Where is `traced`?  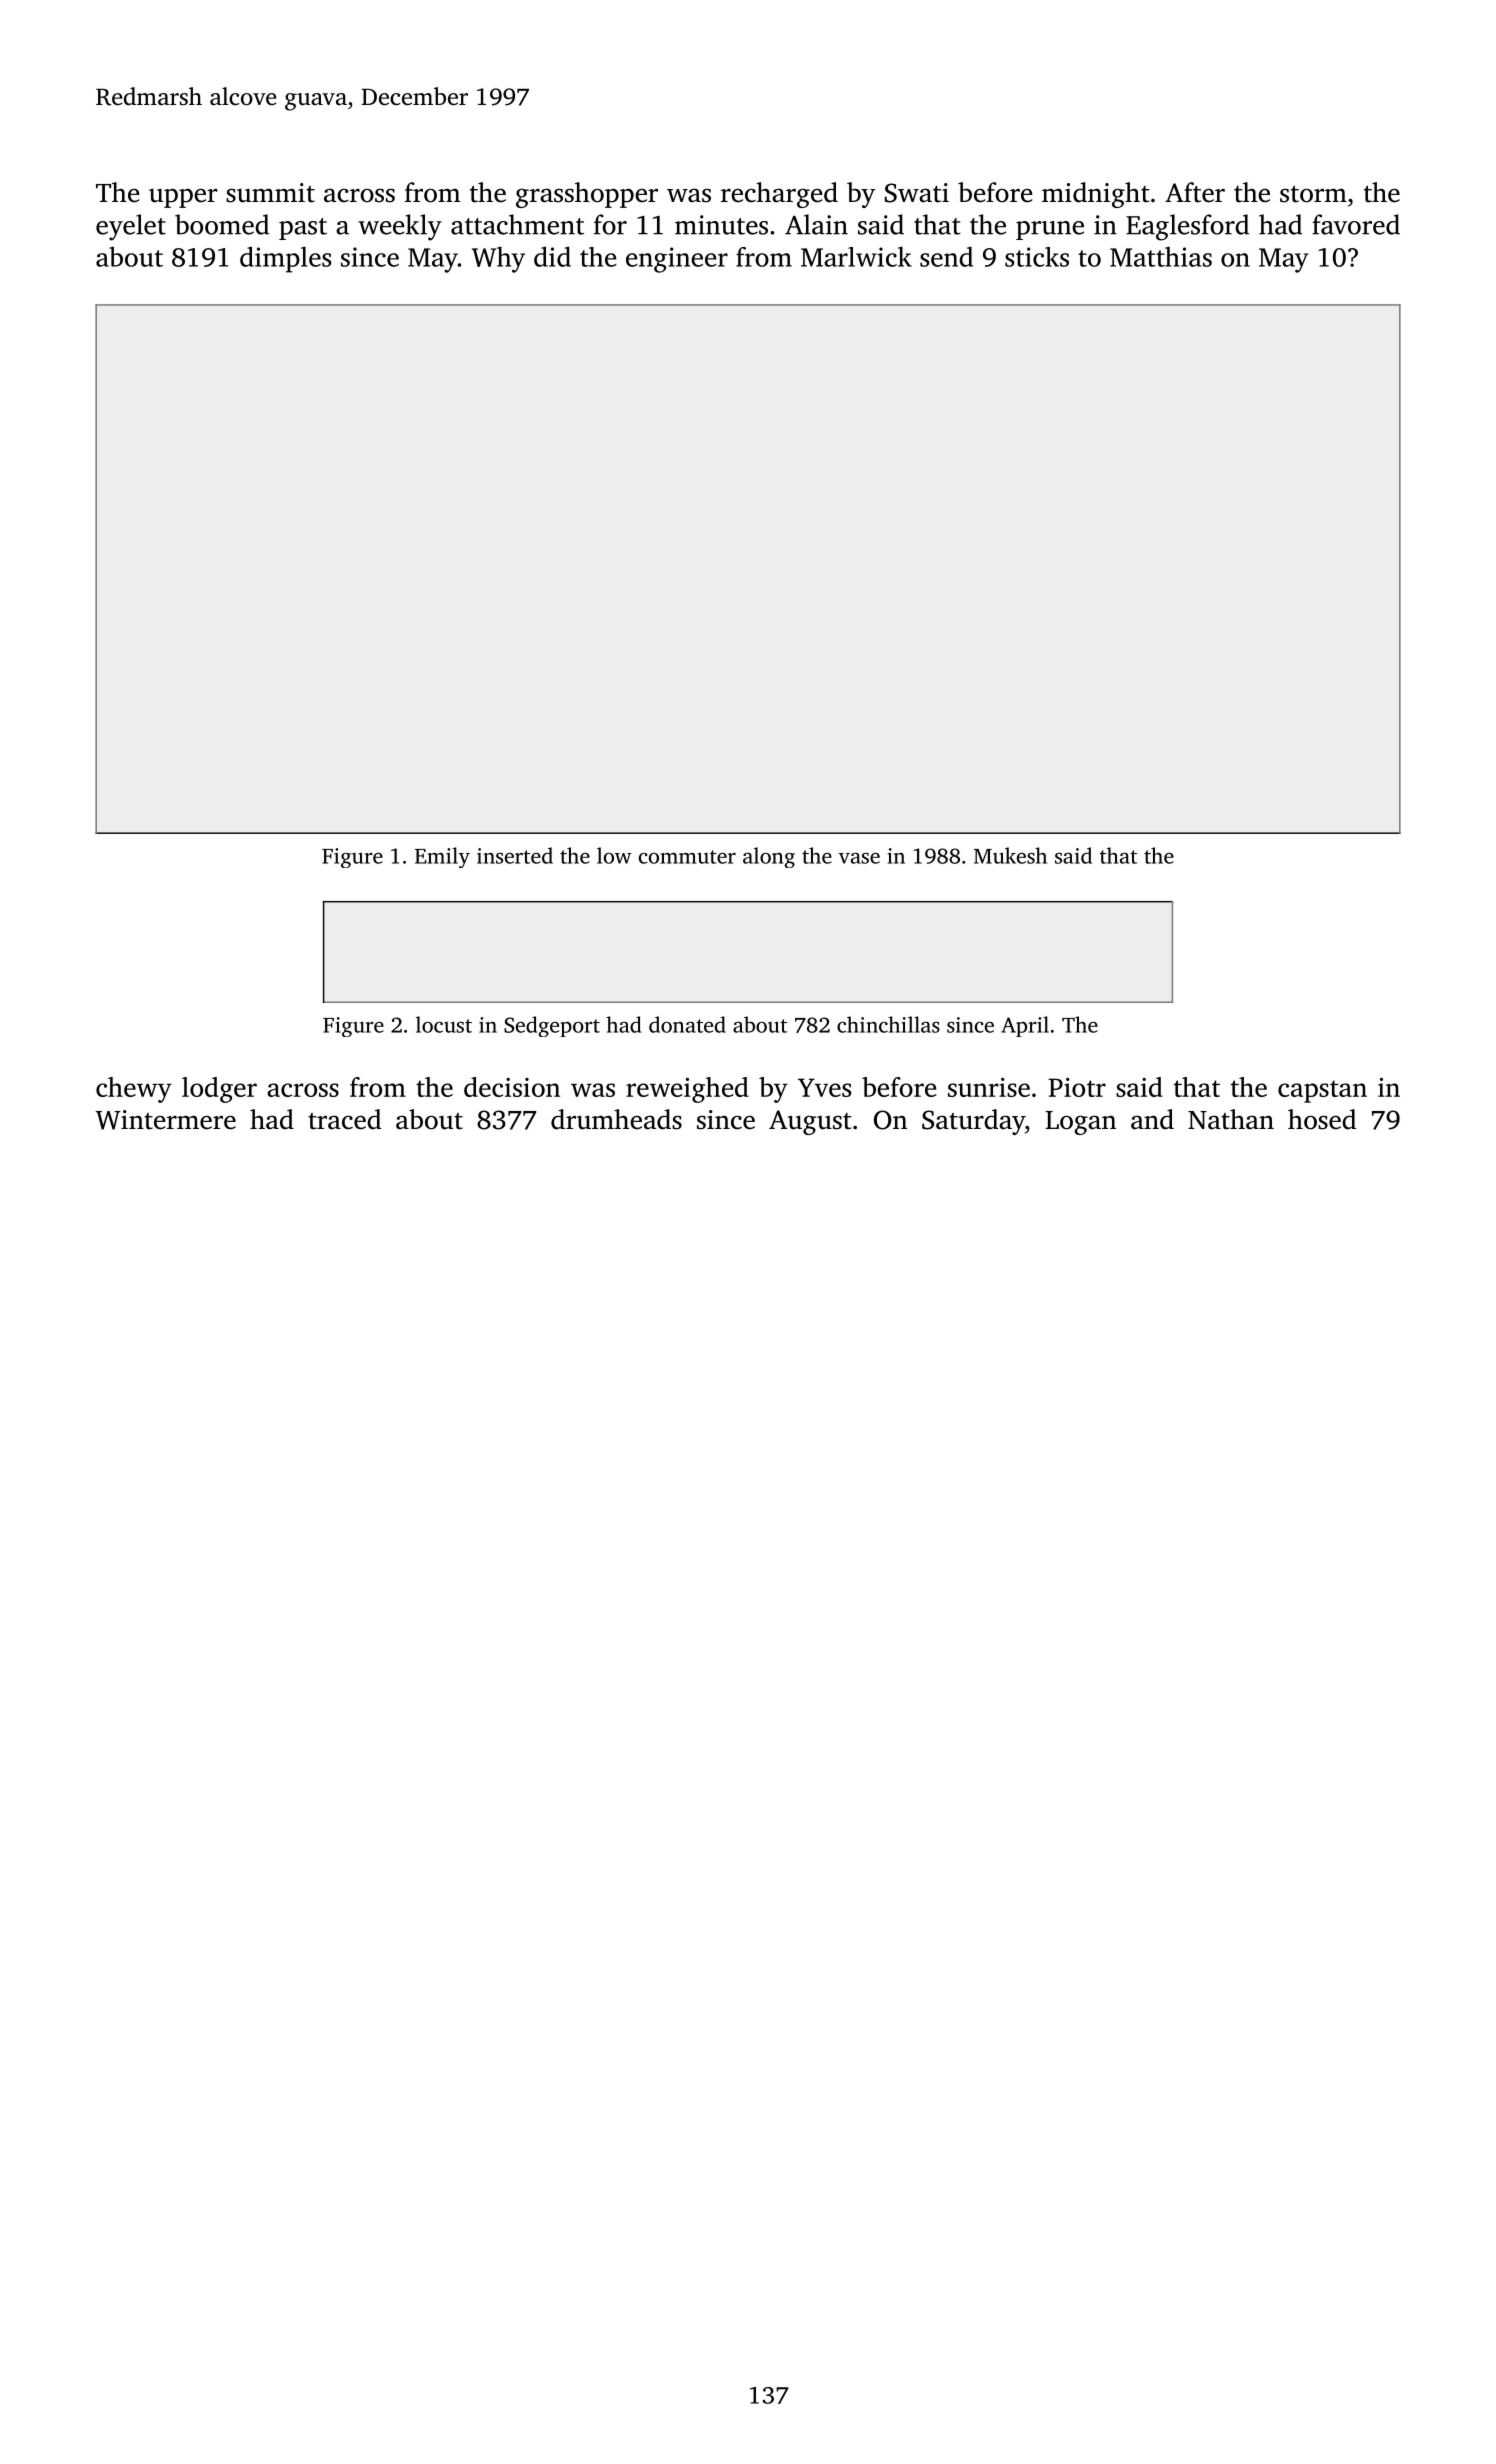 traced is located at coordinates (344, 1119).
